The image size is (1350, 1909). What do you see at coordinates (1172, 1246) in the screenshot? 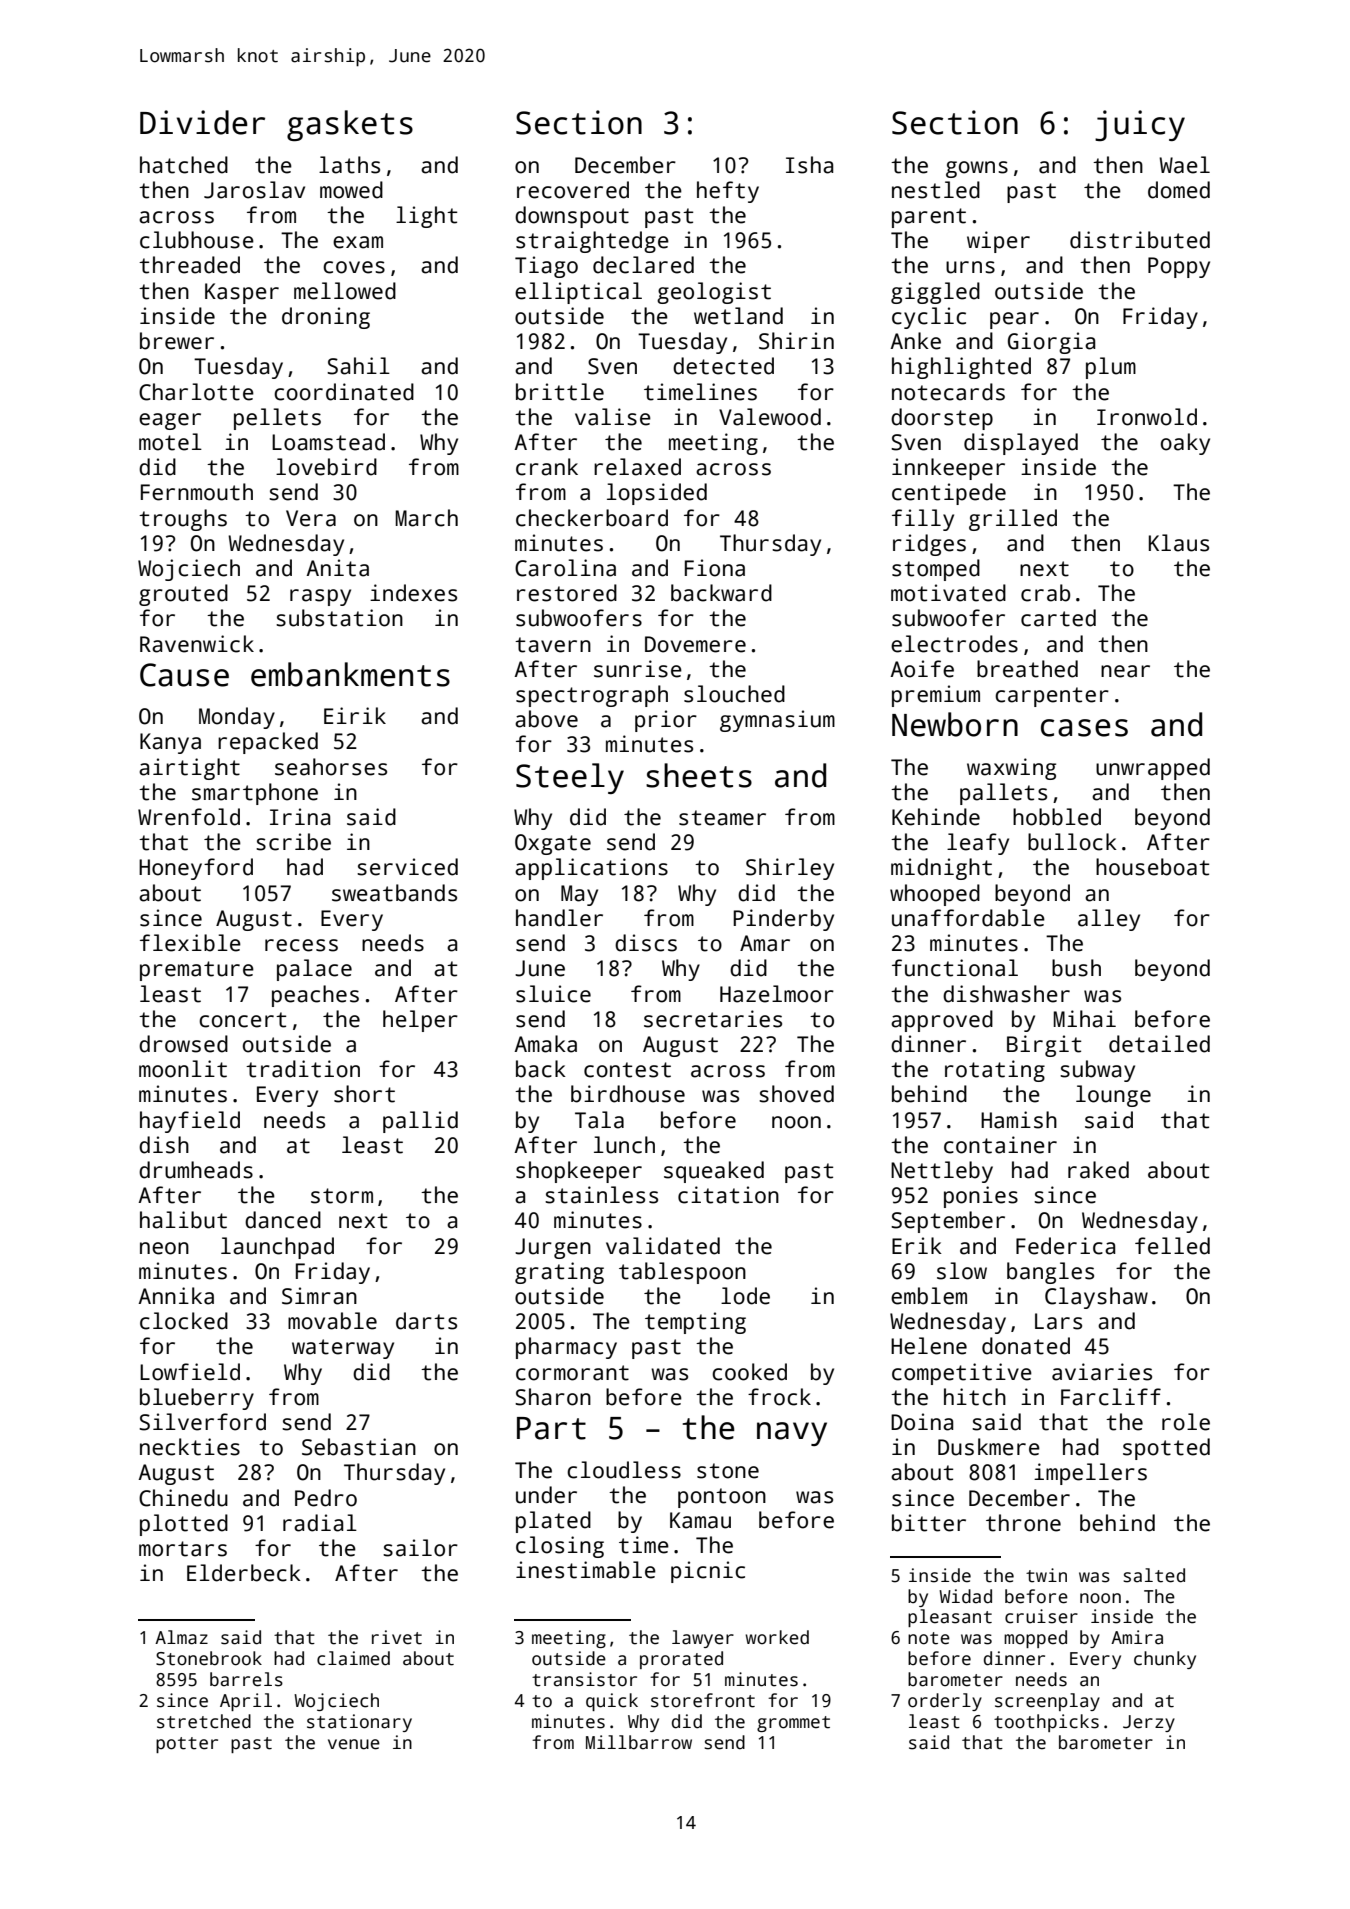
I see `felled` at bounding box center [1172, 1246].
